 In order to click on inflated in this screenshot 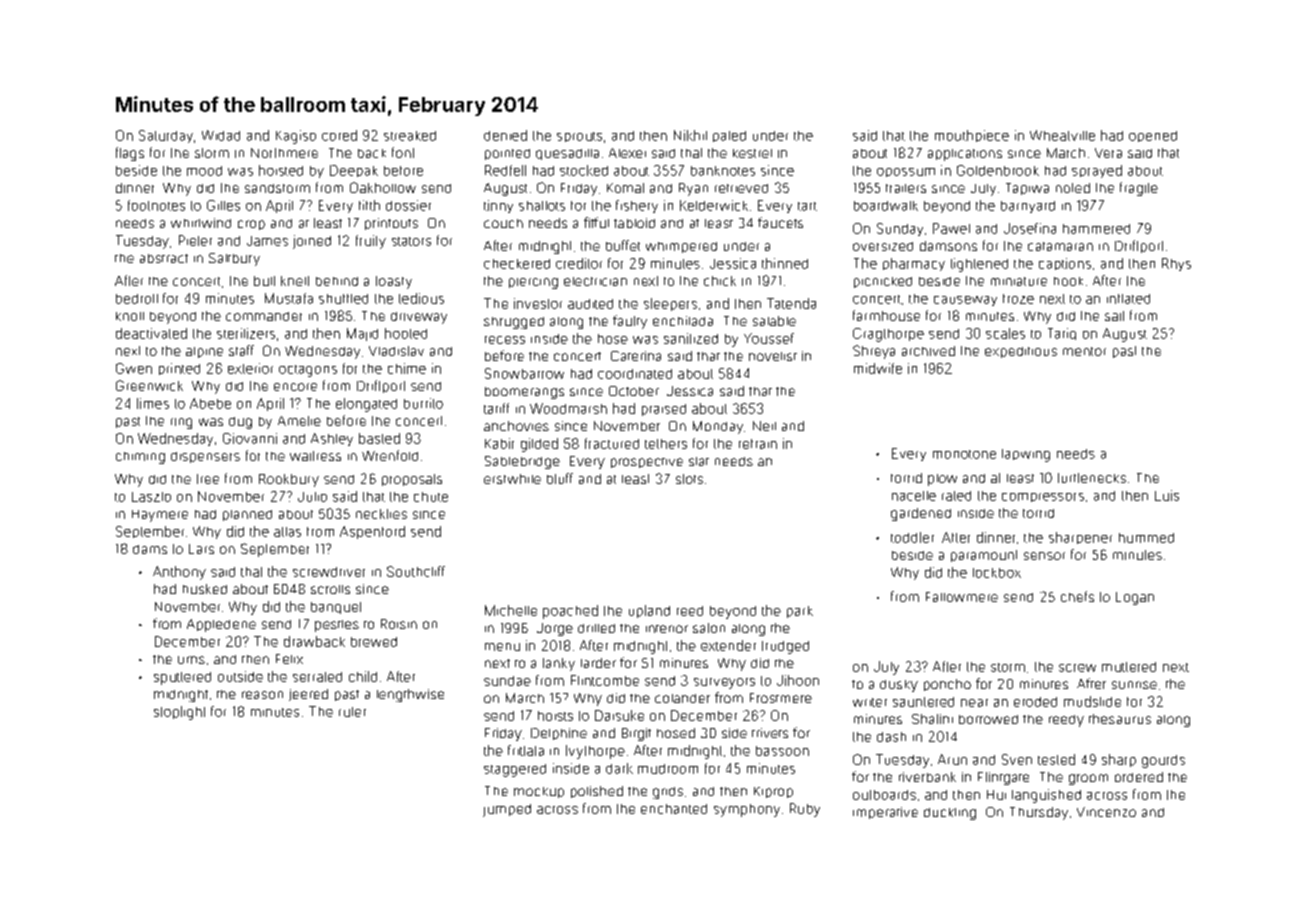, I will do `click(1128, 299)`.
